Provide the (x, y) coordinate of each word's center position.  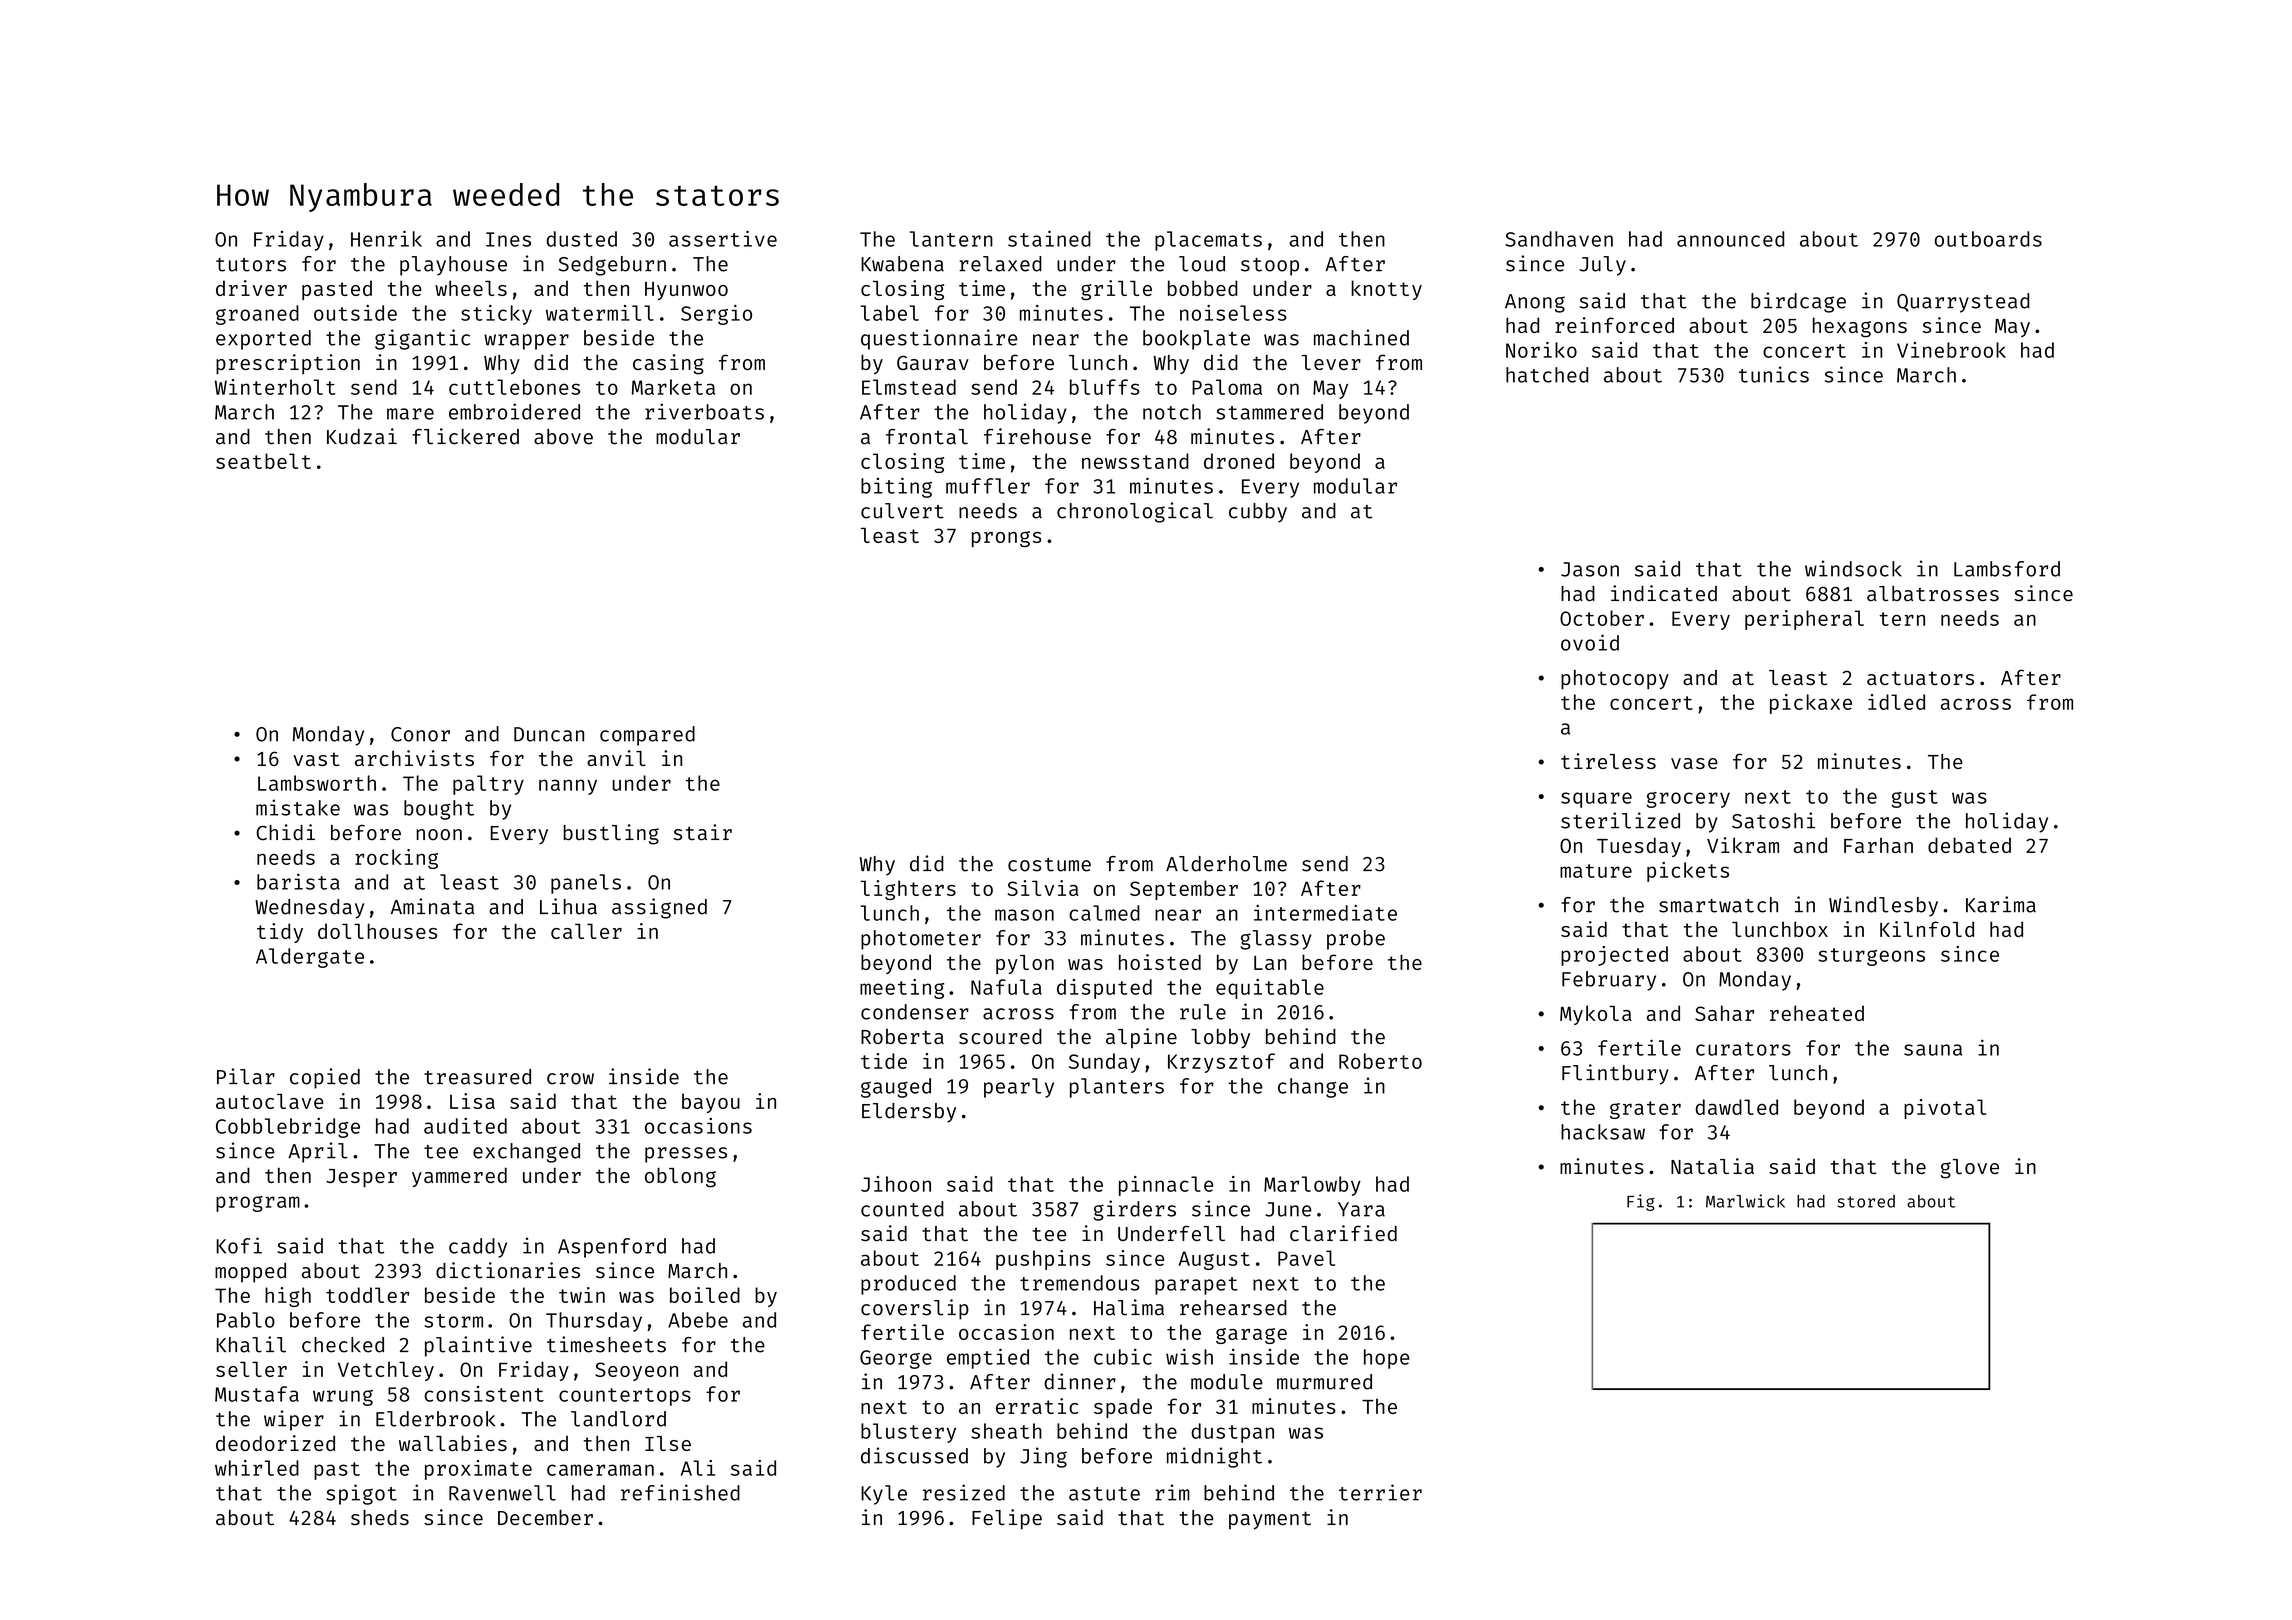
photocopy (1615, 680)
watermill (600, 313)
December (545, 1518)
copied (325, 1078)
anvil (616, 758)
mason (1024, 915)
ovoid (1590, 642)
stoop (1270, 267)
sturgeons (1871, 957)
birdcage (1798, 302)
